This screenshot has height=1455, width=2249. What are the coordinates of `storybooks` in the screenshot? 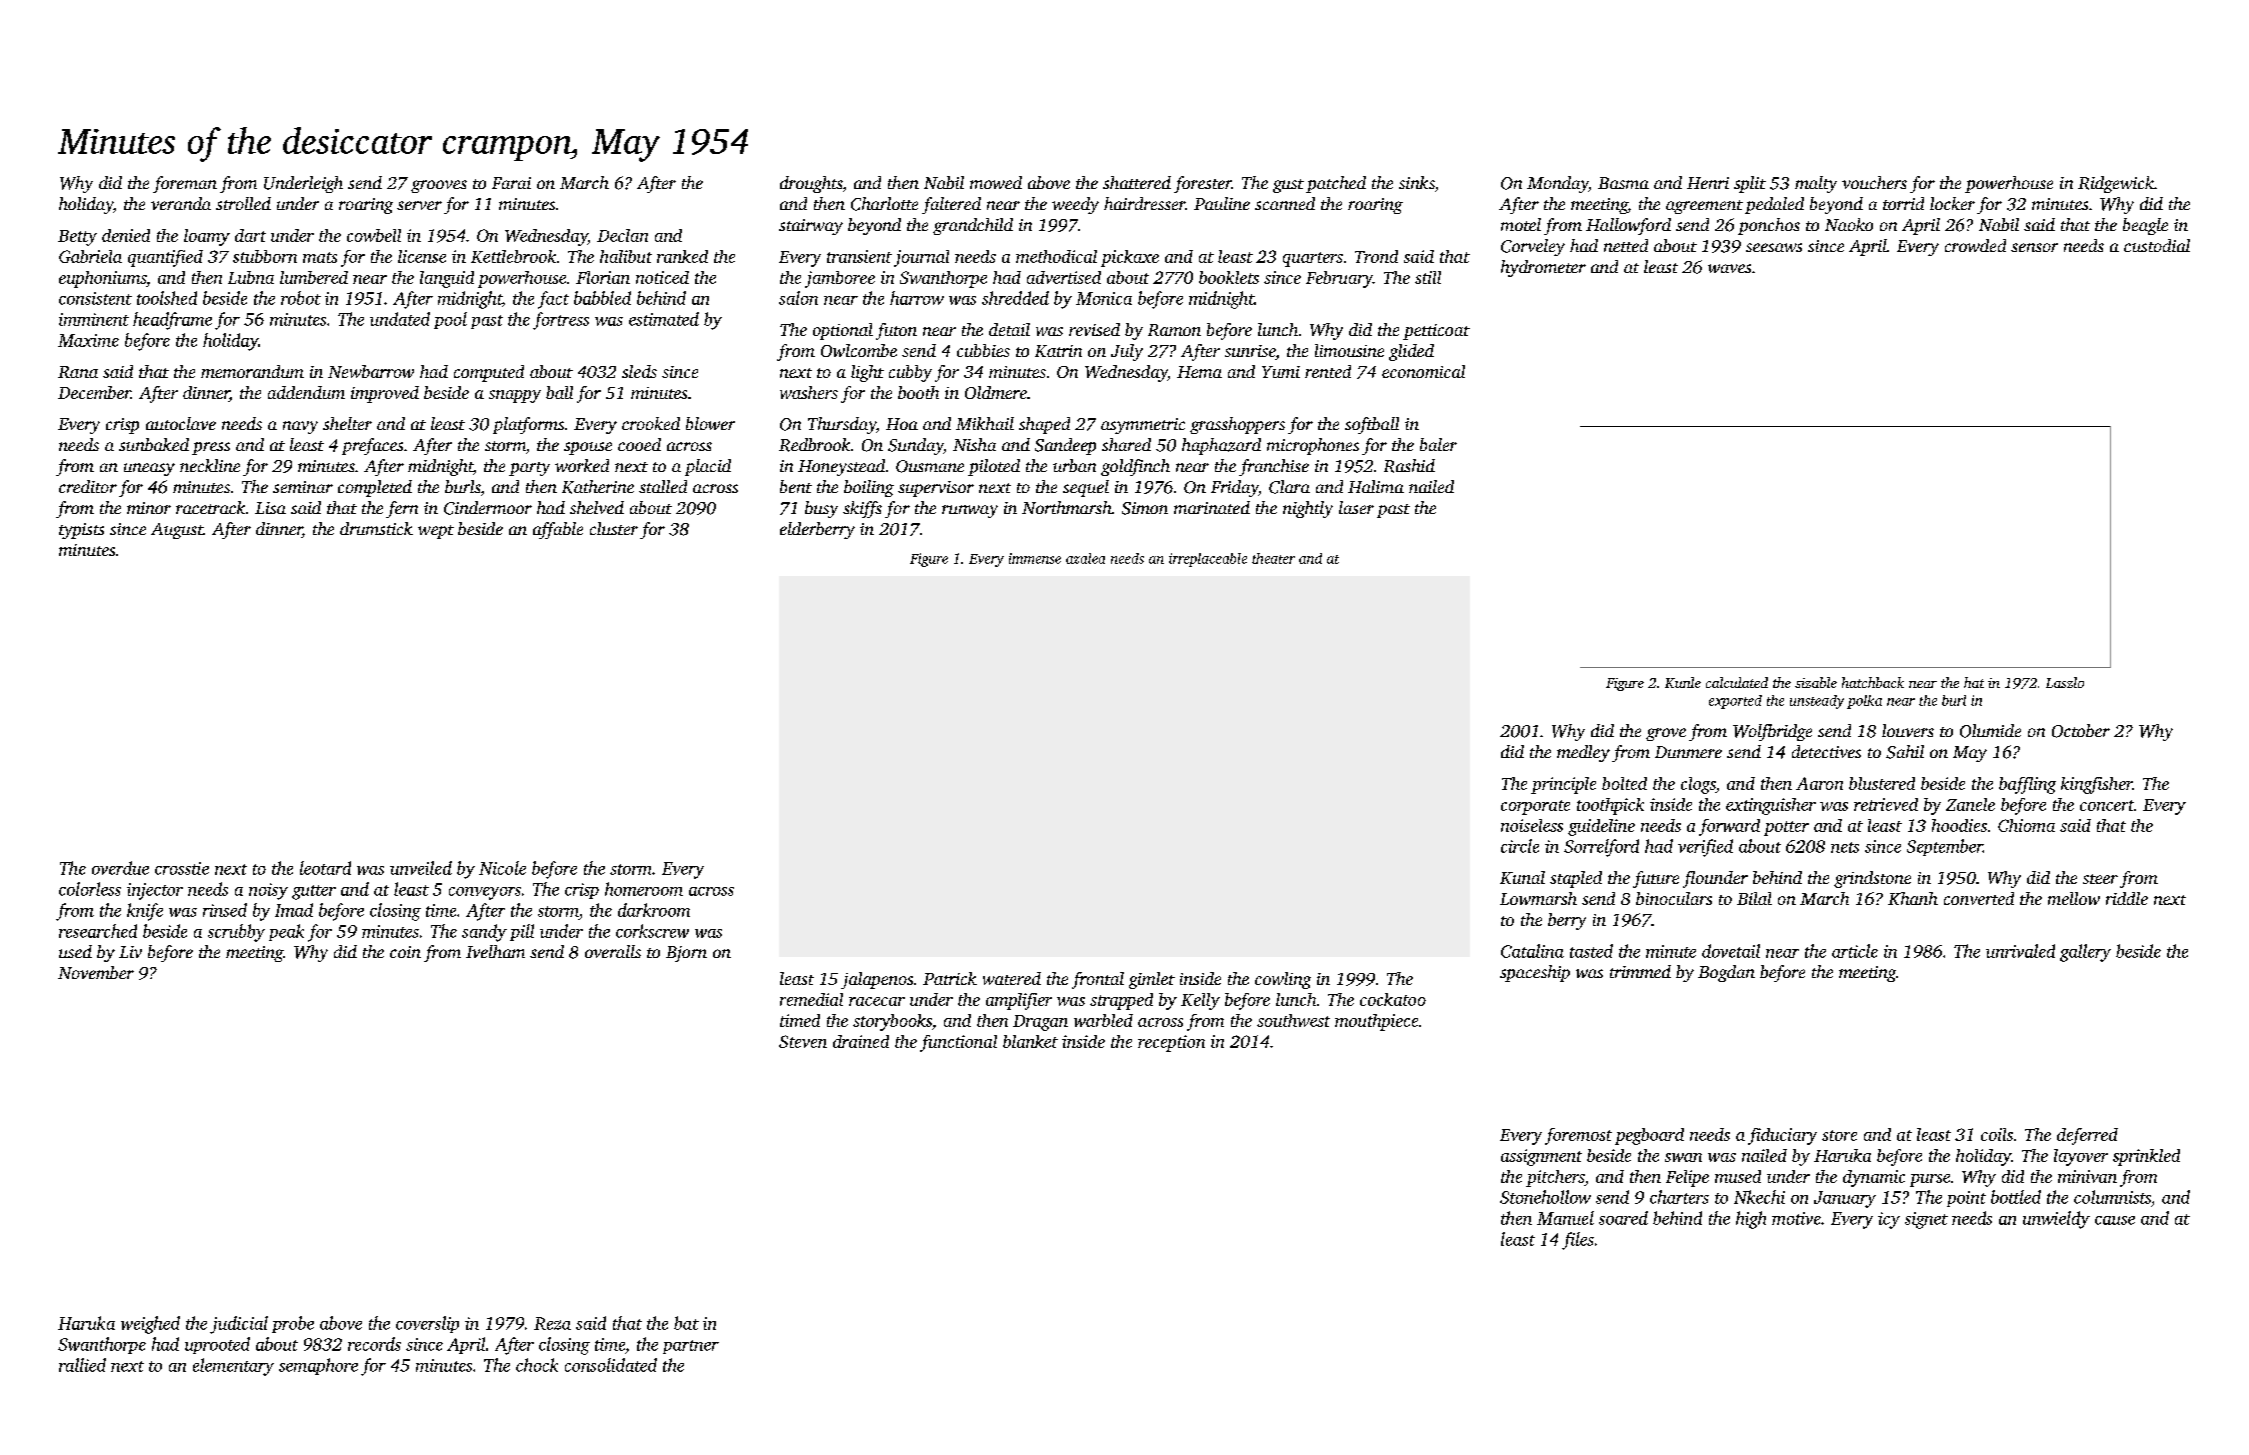 It's located at (892, 1022).
